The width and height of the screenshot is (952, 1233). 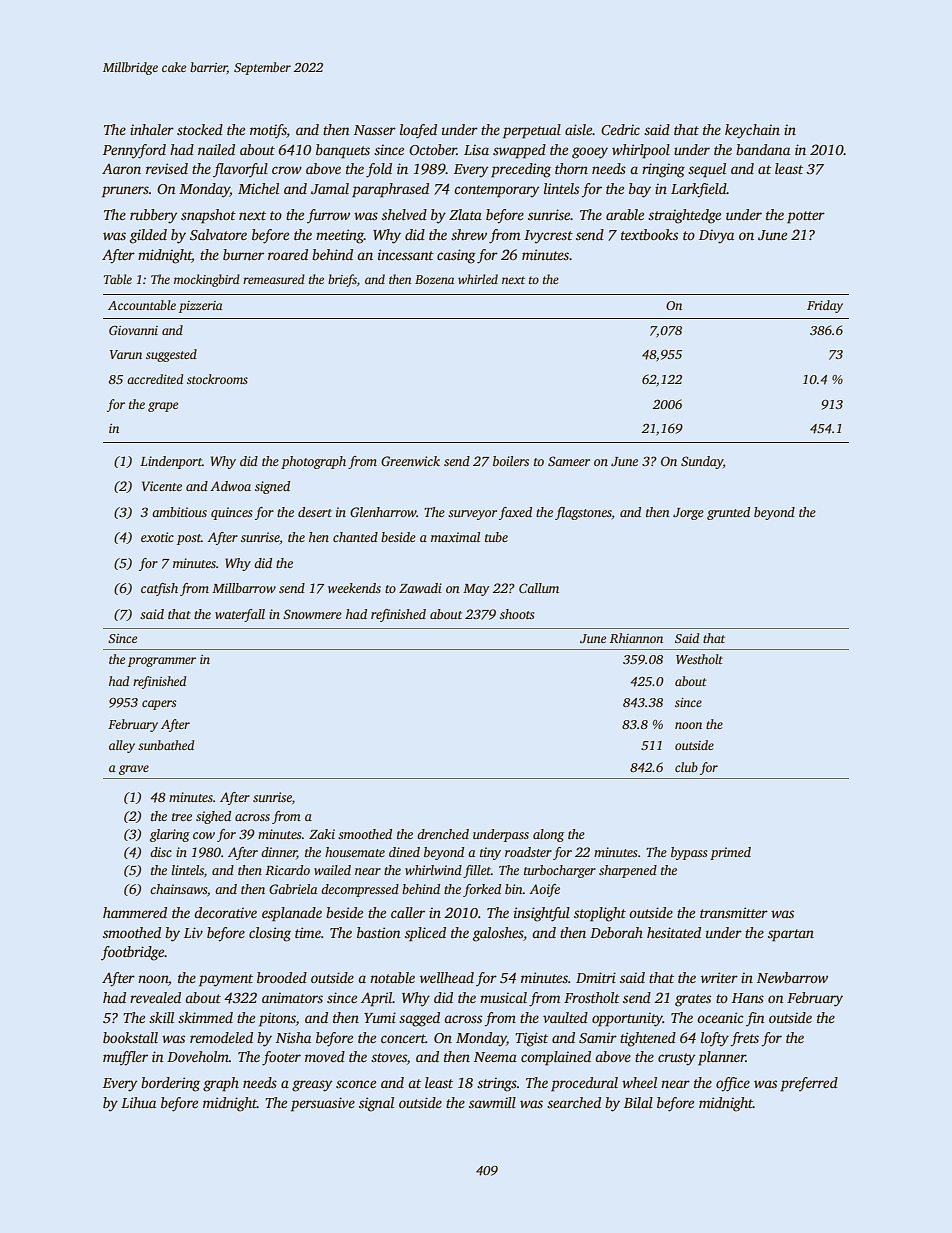 I want to click on Sameer, so click(x=569, y=461).
